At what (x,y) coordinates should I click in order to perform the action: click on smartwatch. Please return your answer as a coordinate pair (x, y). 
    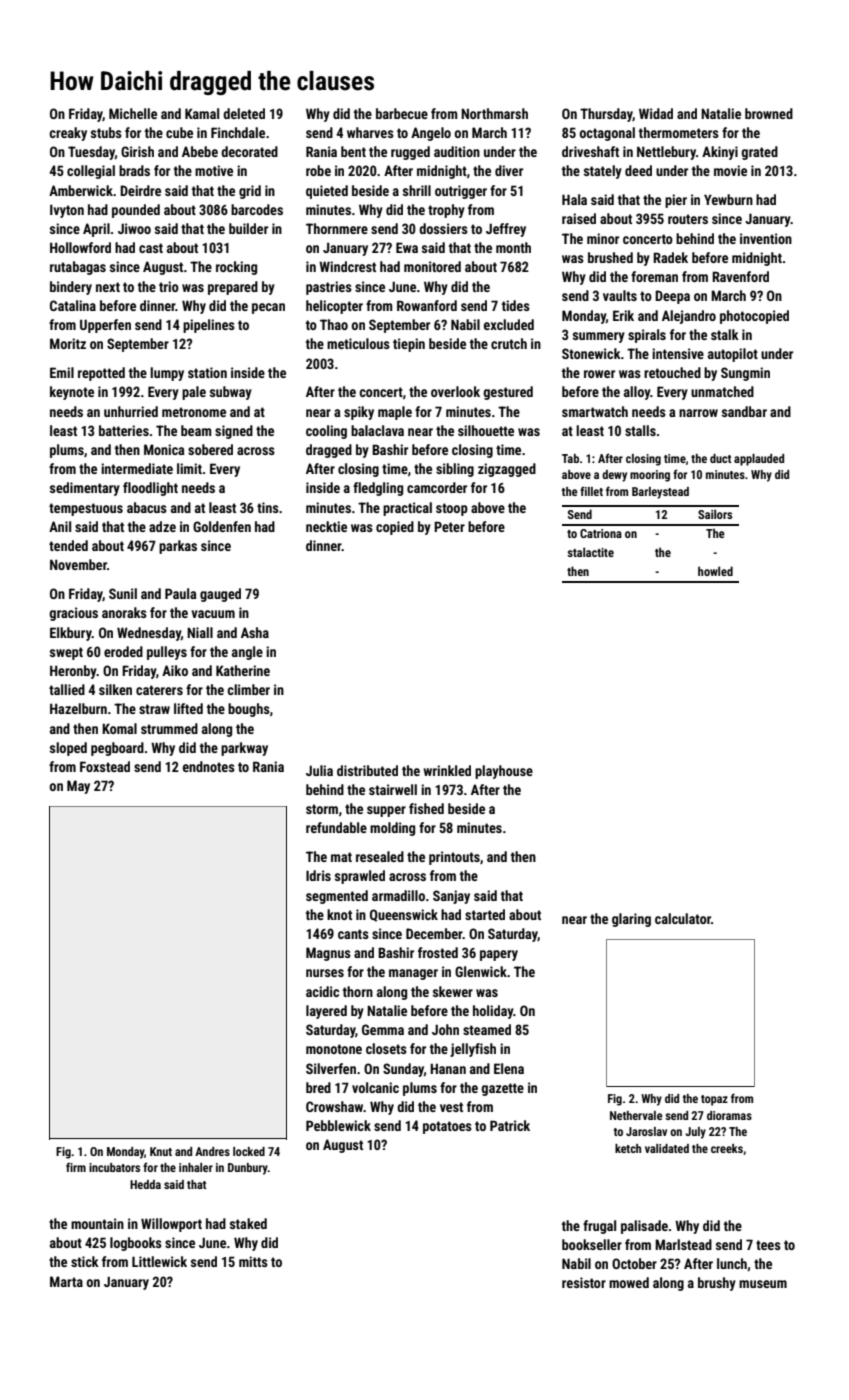
    Looking at the image, I should click on (595, 411).
